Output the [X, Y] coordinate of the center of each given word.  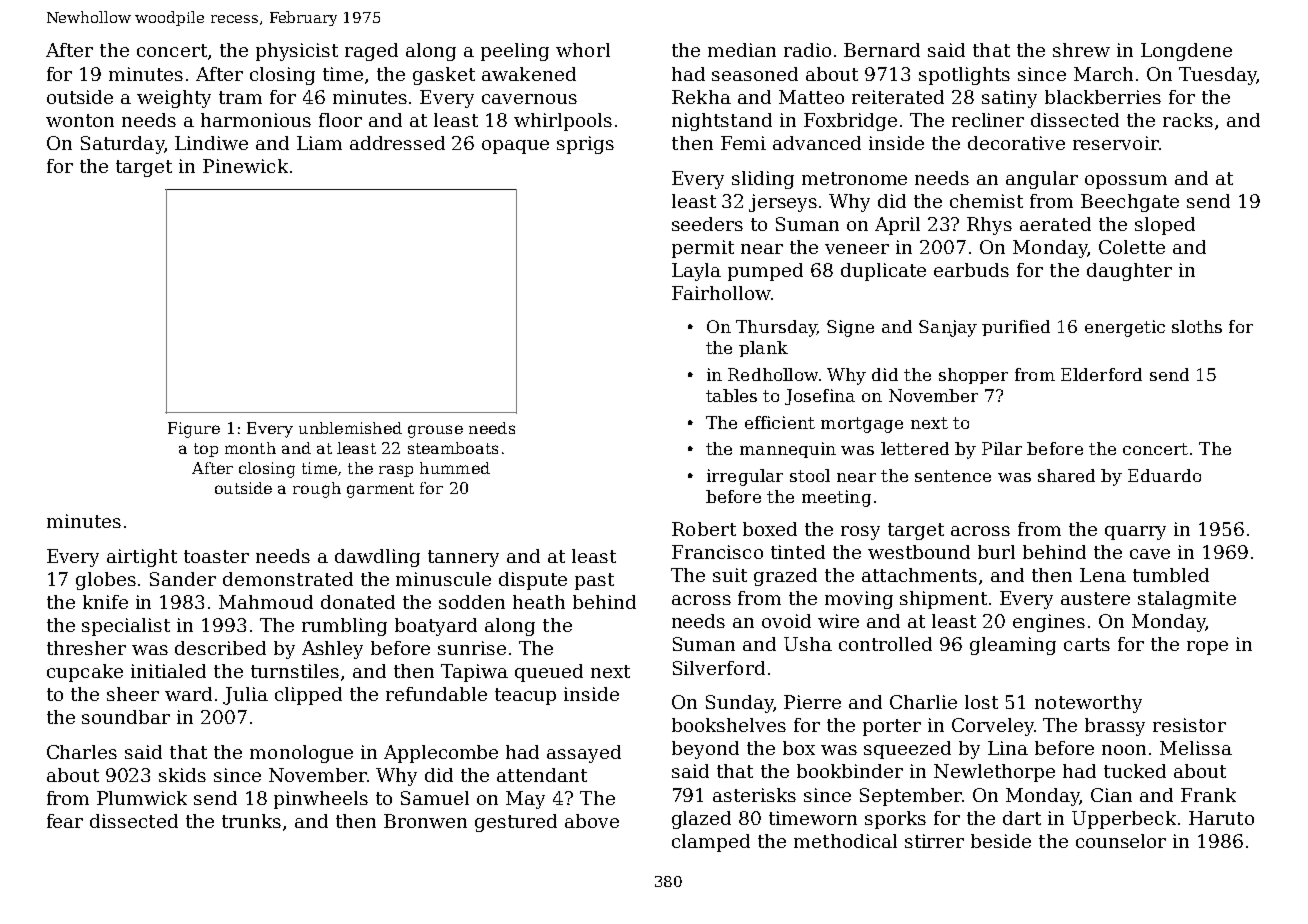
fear [65, 821]
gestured [516, 823]
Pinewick [245, 166]
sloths [1197, 326]
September [911, 797]
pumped [765, 272]
